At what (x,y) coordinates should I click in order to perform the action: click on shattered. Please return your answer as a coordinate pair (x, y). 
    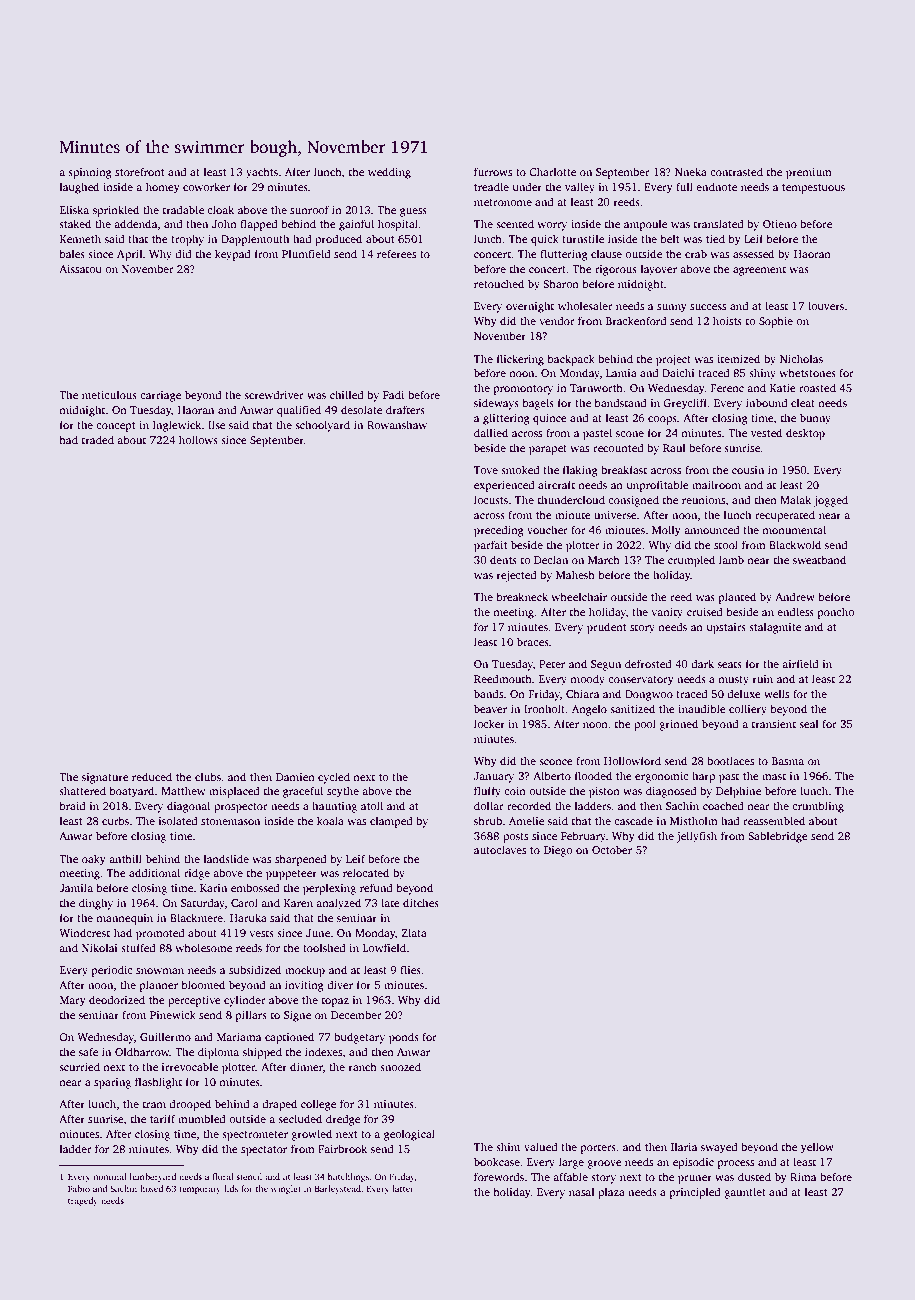
    Looking at the image, I should click on (82, 790).
